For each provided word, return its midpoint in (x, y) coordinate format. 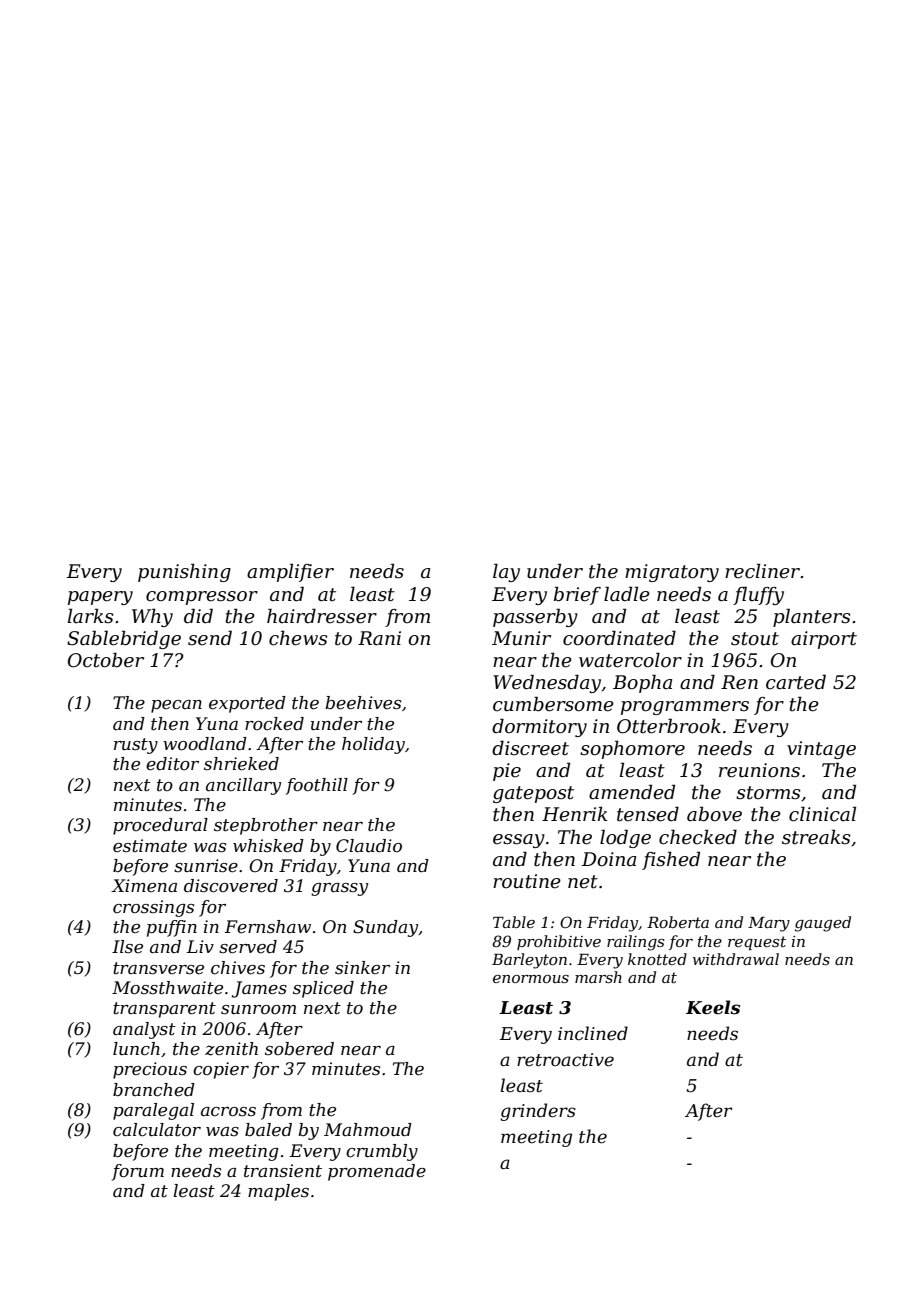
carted (796, 682)
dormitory (539, 727)
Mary (769, 924)
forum (138, 1172)
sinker (362, 968)
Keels (713, 1007)
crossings (153, 908)
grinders (538, 1112)
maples (278, 1192)
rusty (136, 746)
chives (238, 968)
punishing (184, 572)
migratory (672, 573)
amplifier (290, 572)
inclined (593, 1033)
